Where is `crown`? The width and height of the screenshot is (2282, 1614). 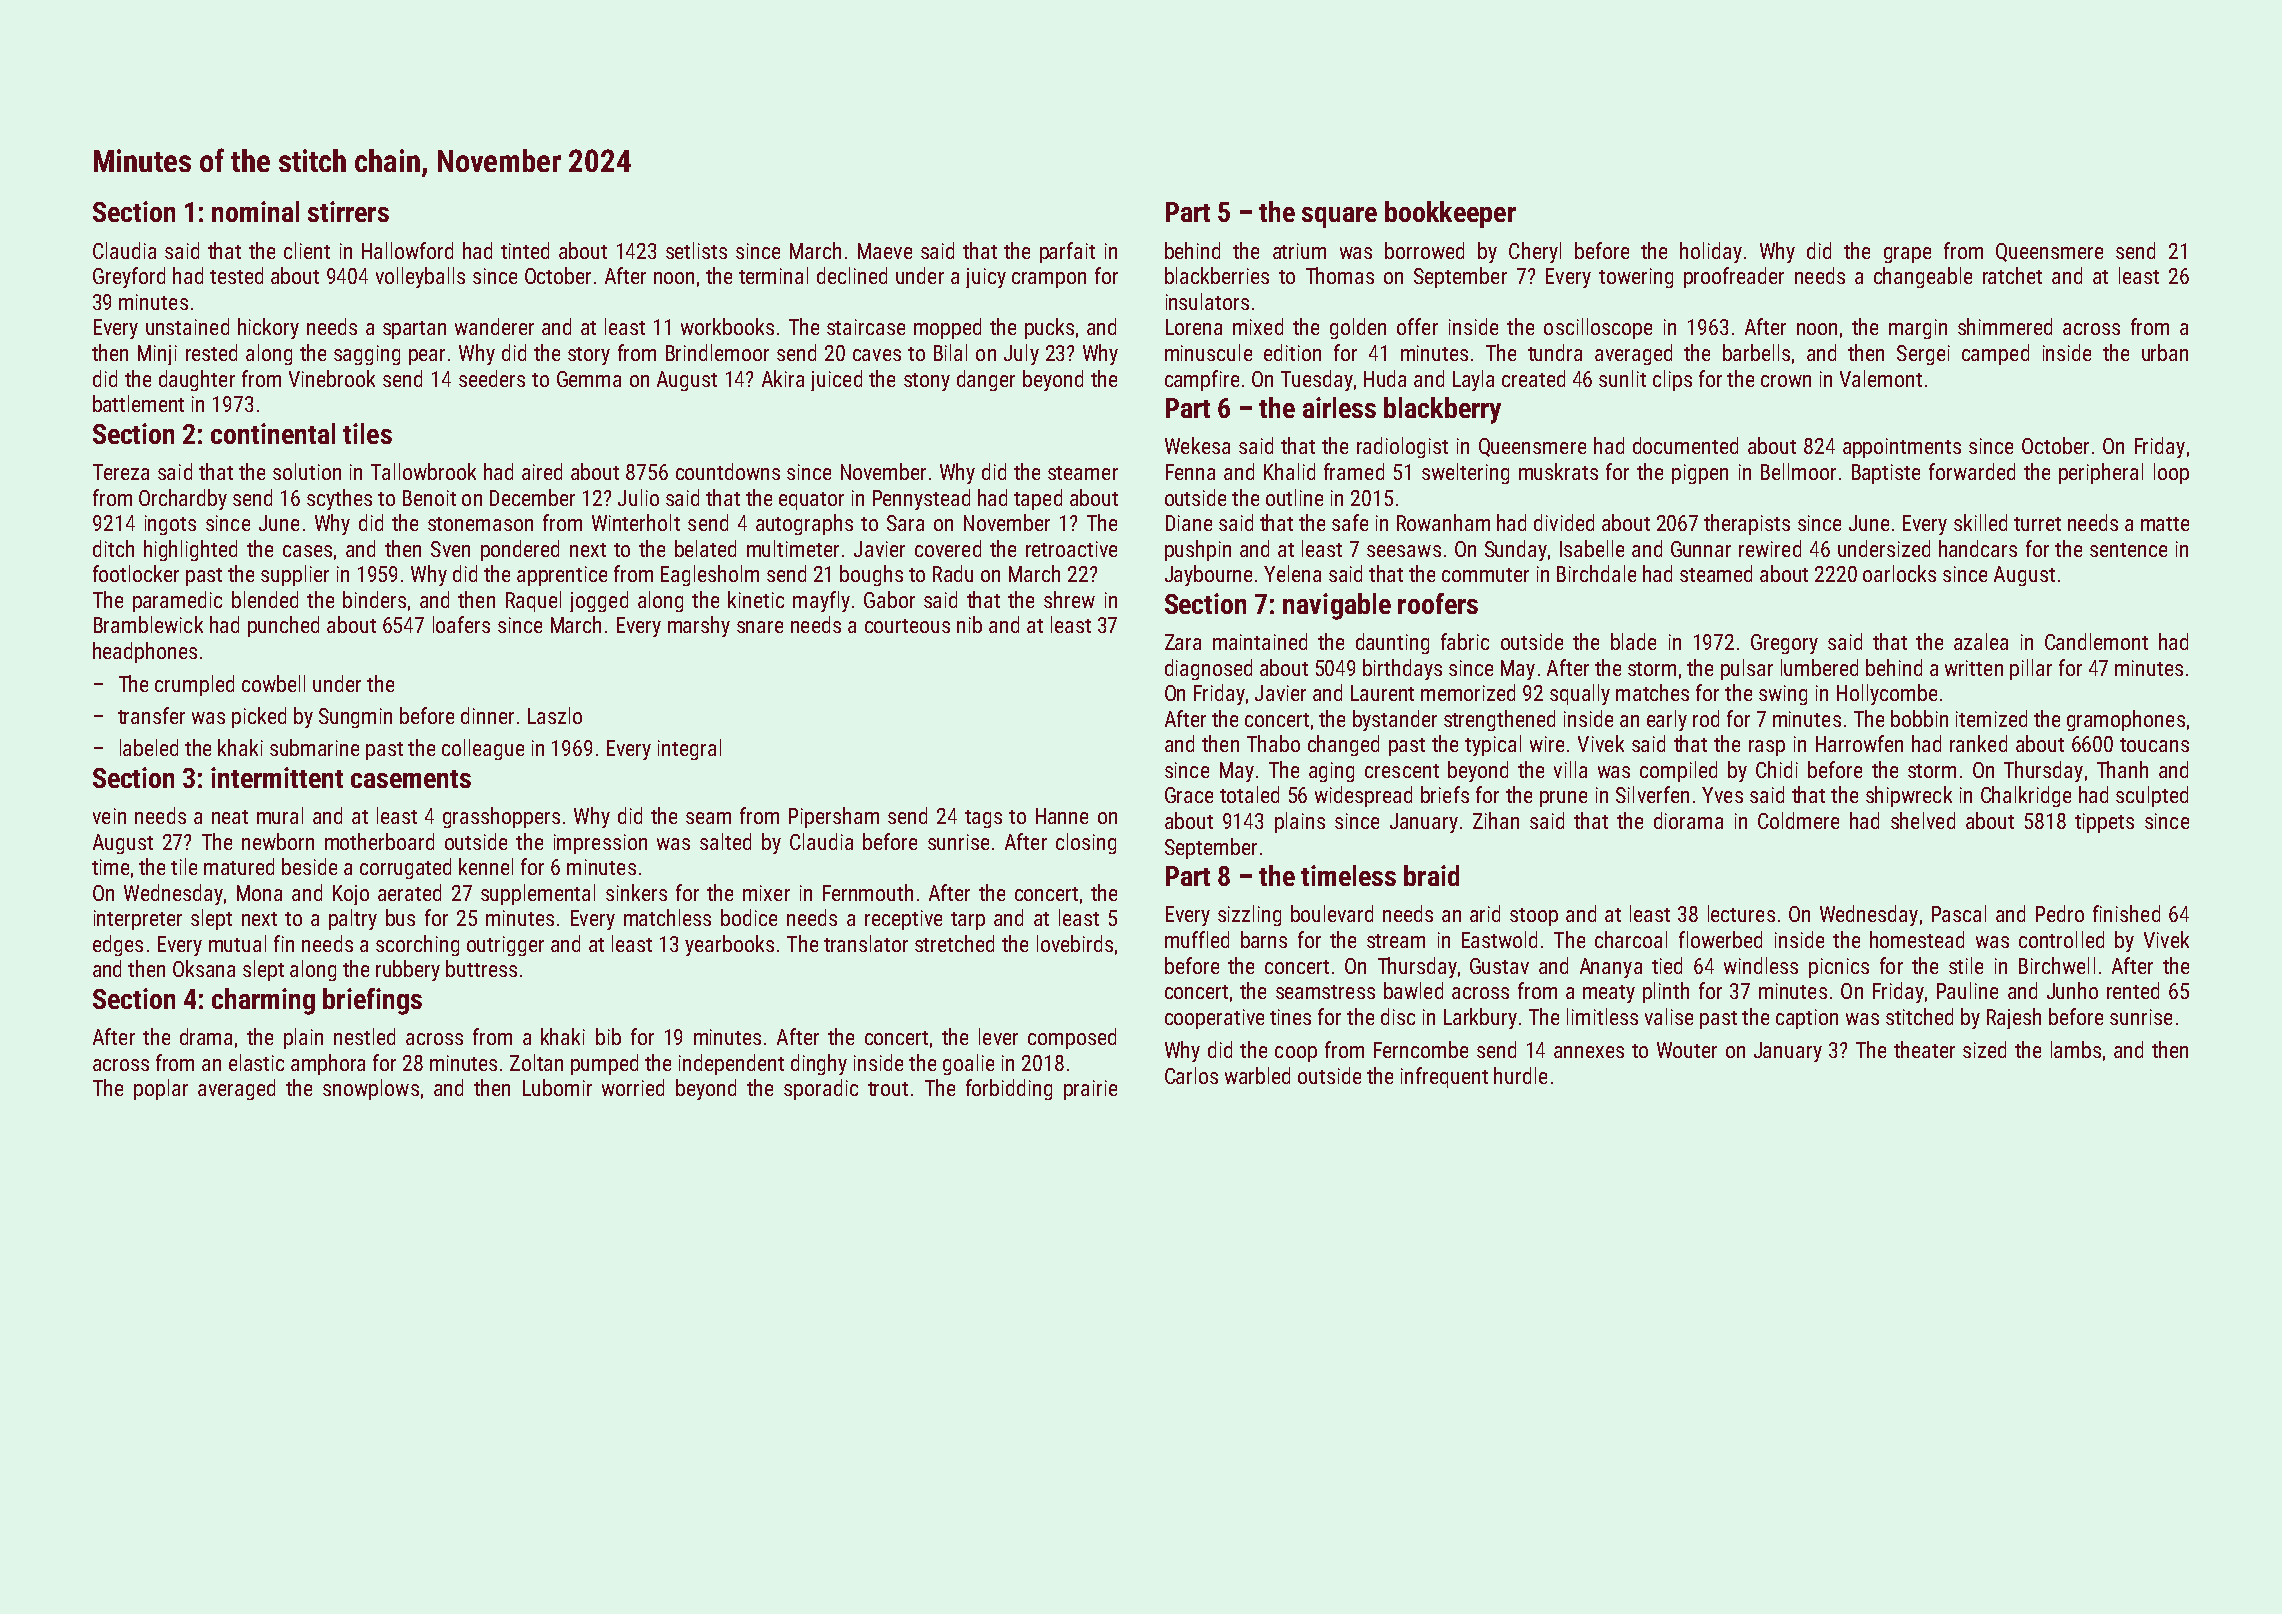
crown is located at coordinates (1786, 381).
